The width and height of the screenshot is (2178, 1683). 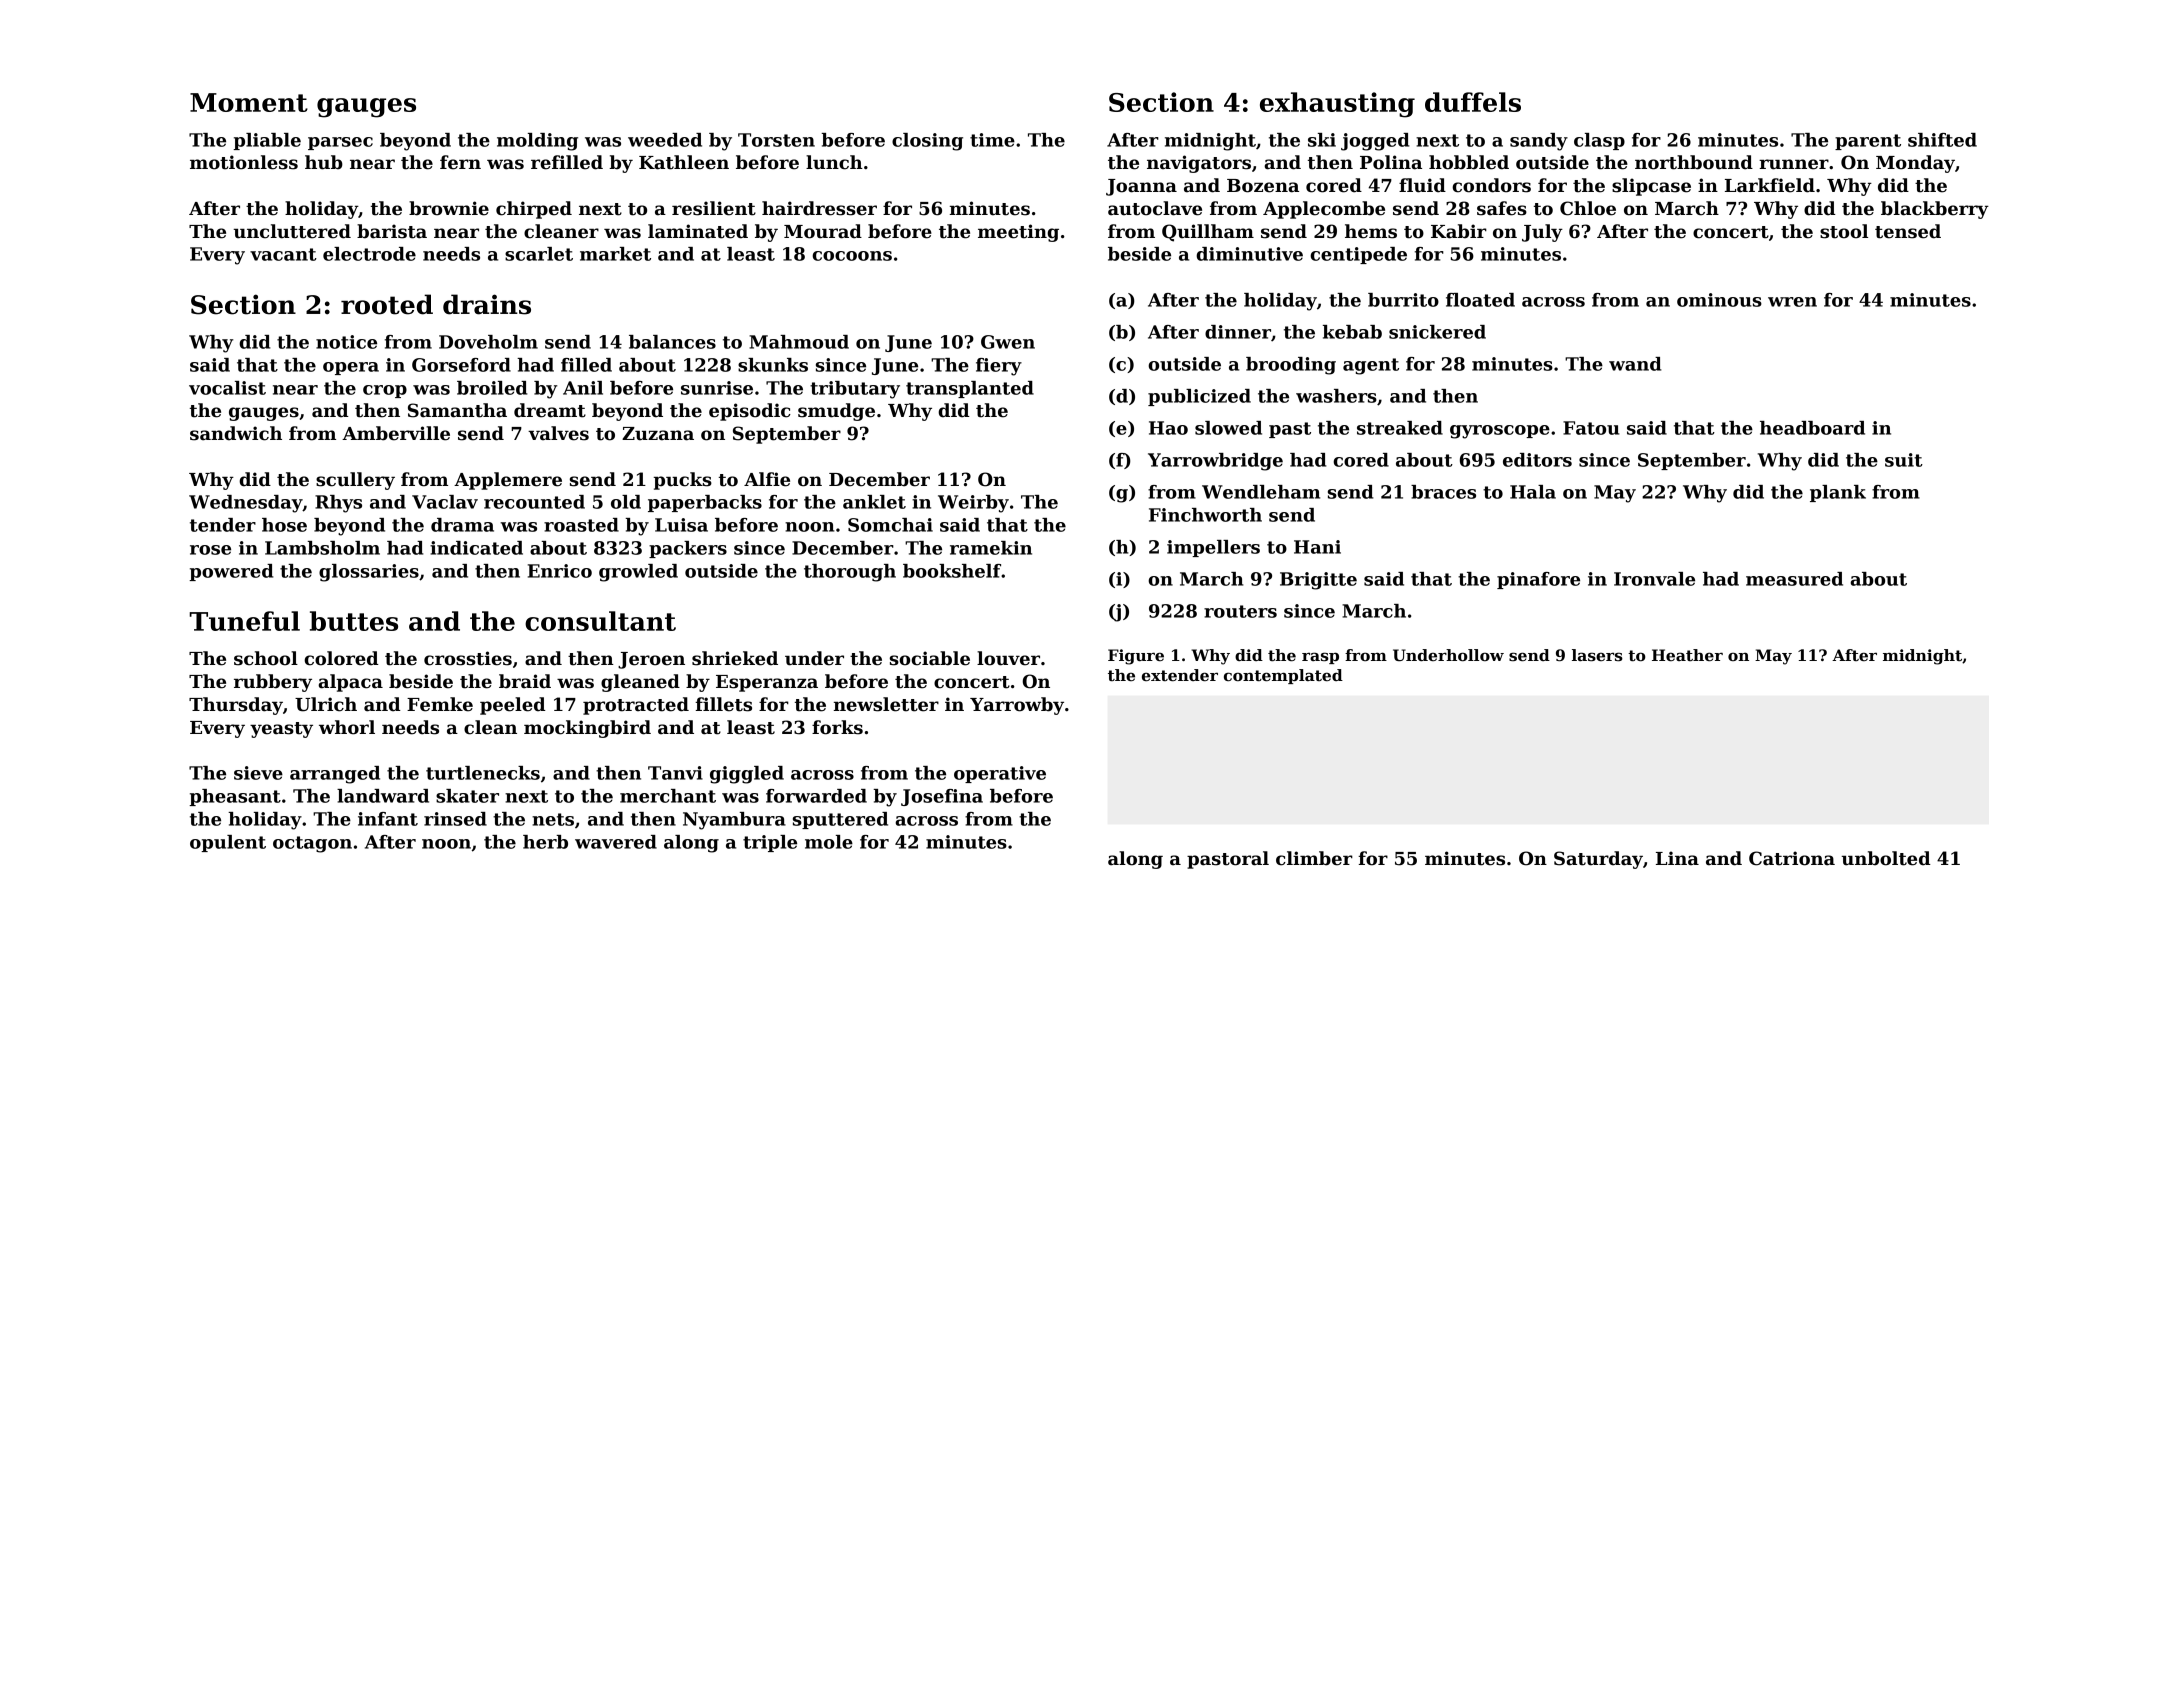 I want to click on rose, so click(x=210, y=550).
